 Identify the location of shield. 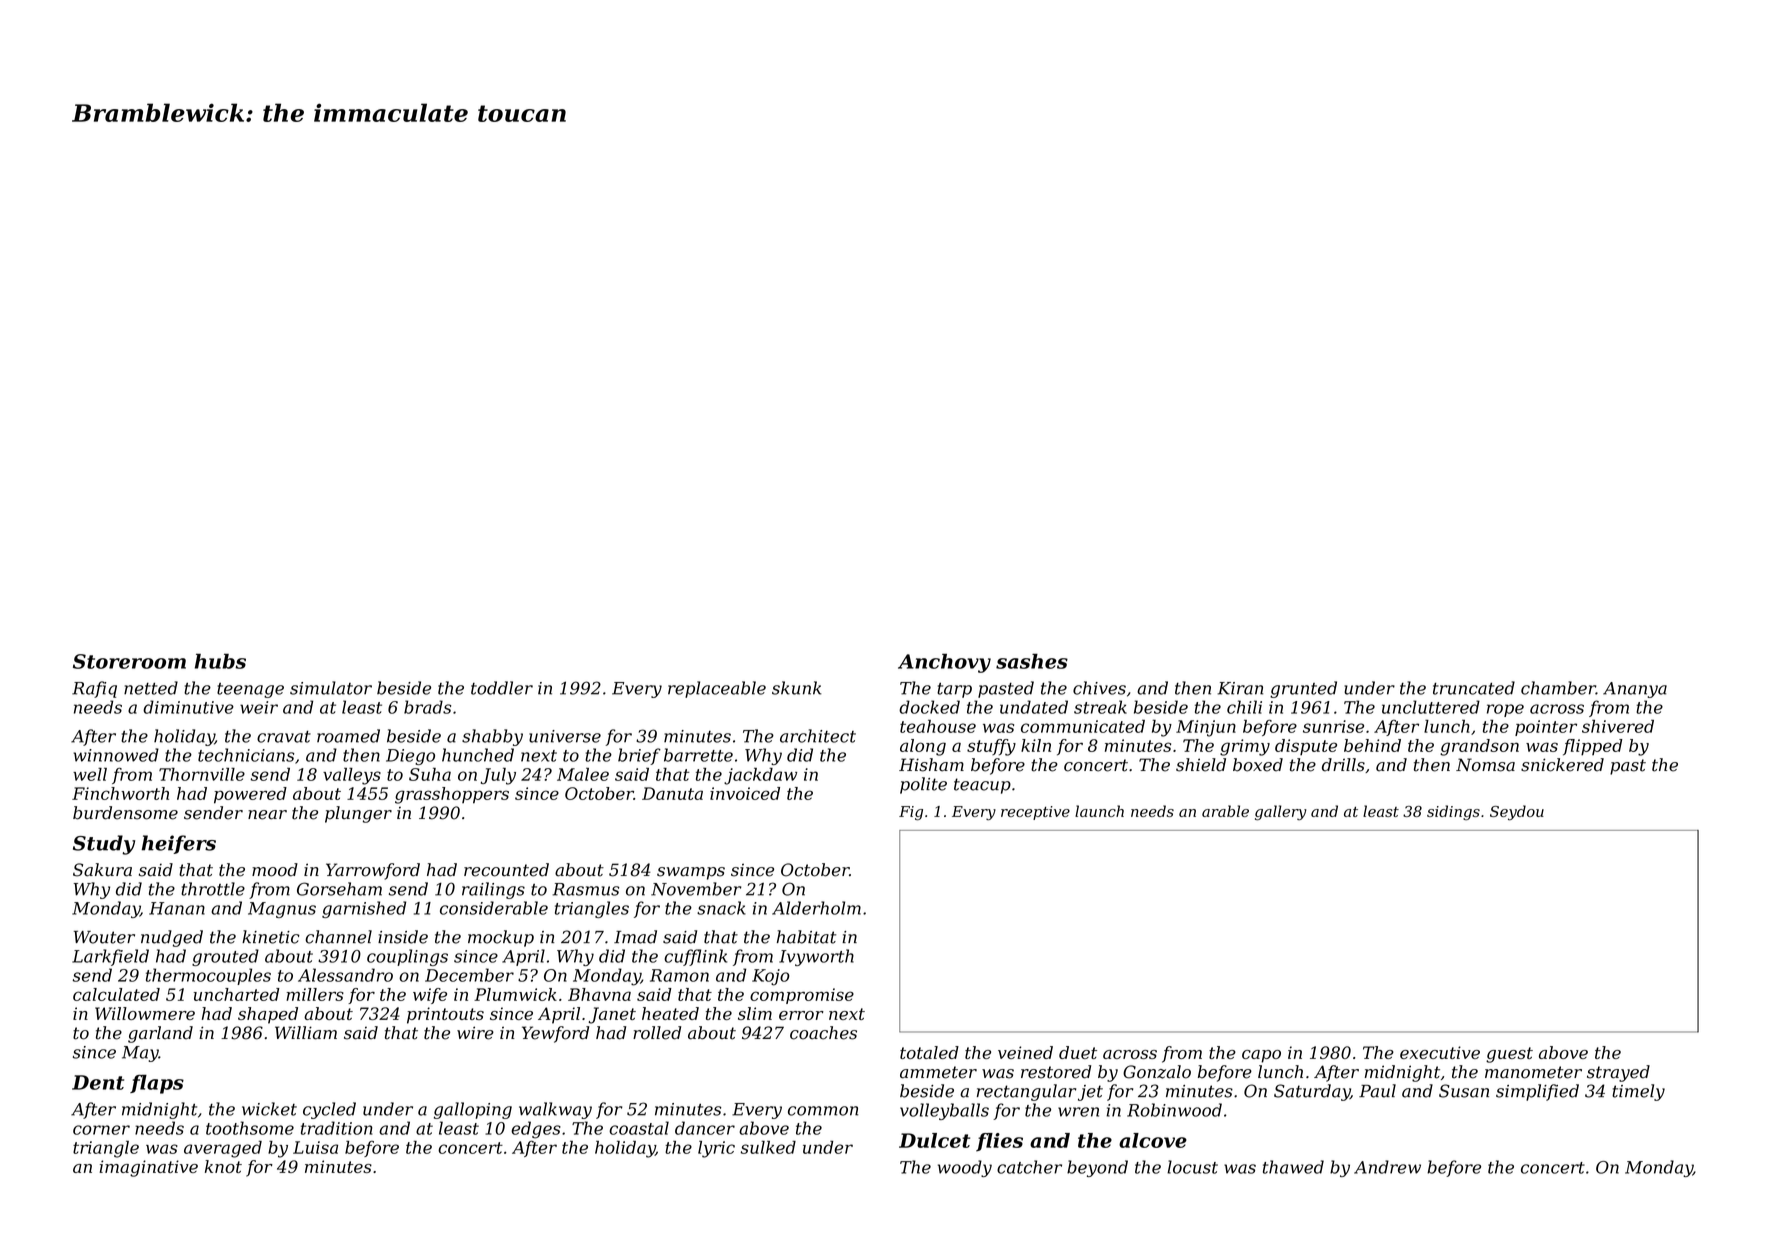
(1201, 765).
